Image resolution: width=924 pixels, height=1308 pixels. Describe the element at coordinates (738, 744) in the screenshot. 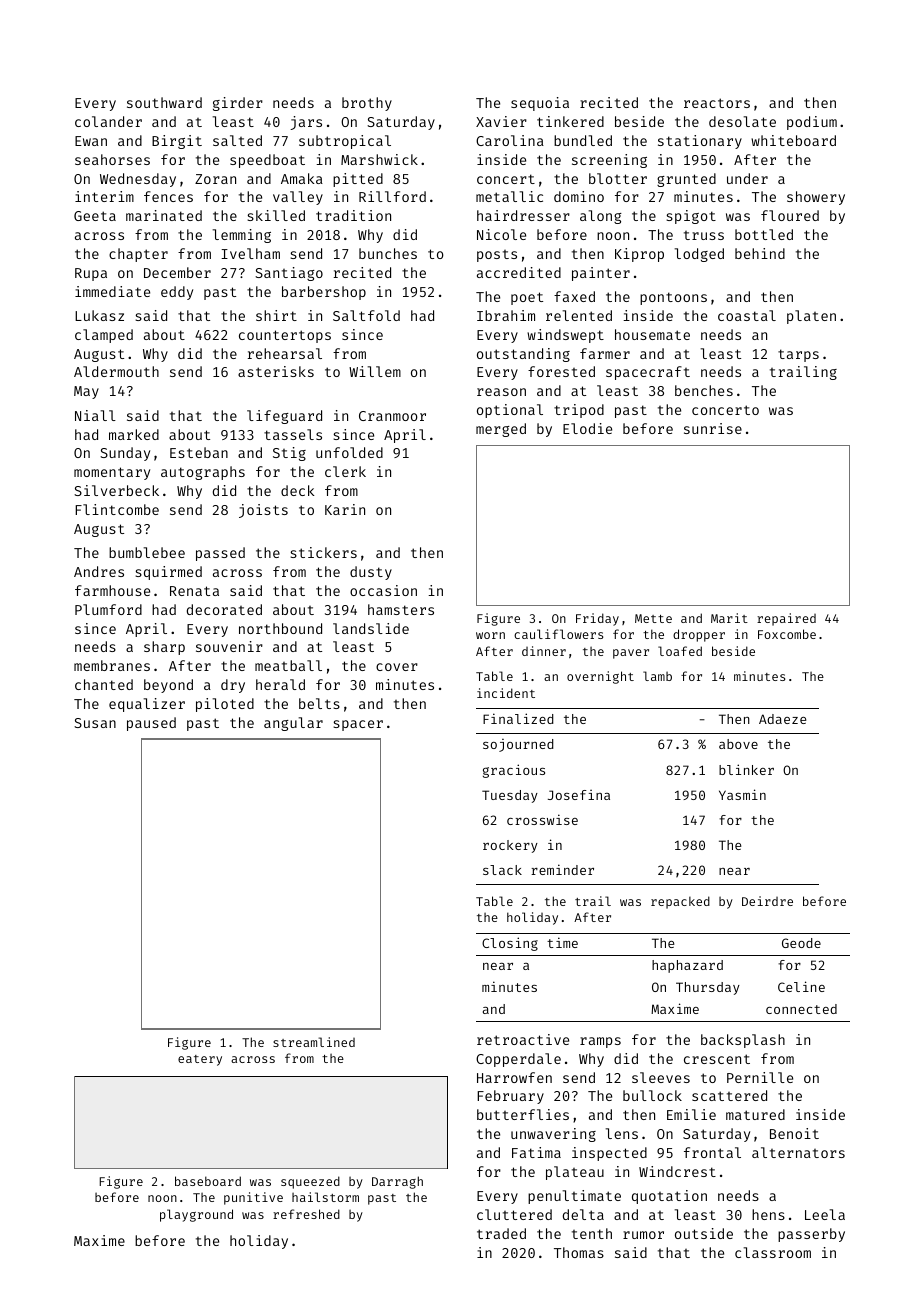

I see `above` at that location.
